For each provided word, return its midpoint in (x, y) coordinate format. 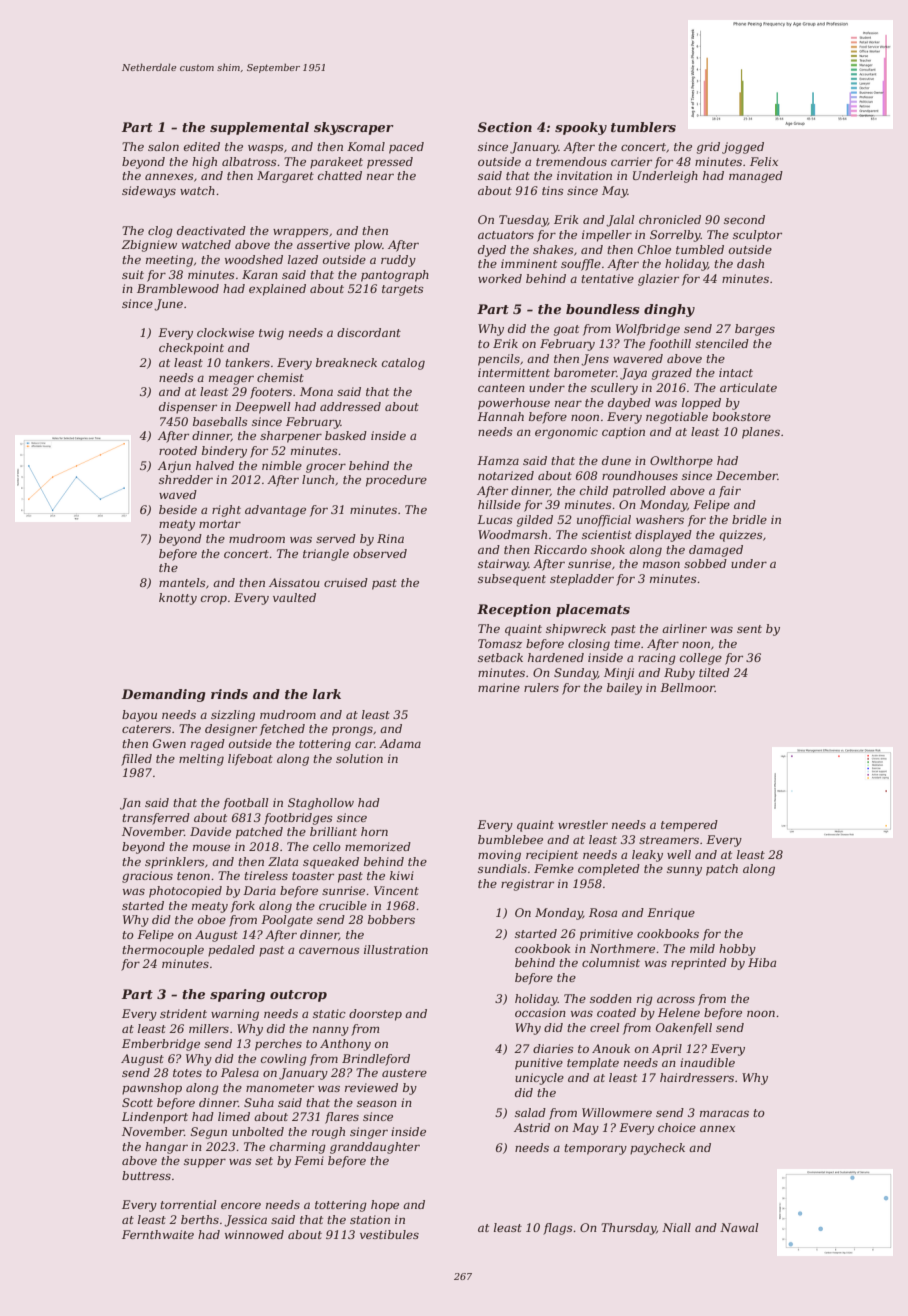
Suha (259, 1102)
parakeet (336, 163)
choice (677, 1127)
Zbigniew (149, 246)
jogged (743, 148)
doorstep (375, 1015)
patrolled (639, 492)
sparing (237, 995)
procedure (396, 481)
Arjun (174, 467)
